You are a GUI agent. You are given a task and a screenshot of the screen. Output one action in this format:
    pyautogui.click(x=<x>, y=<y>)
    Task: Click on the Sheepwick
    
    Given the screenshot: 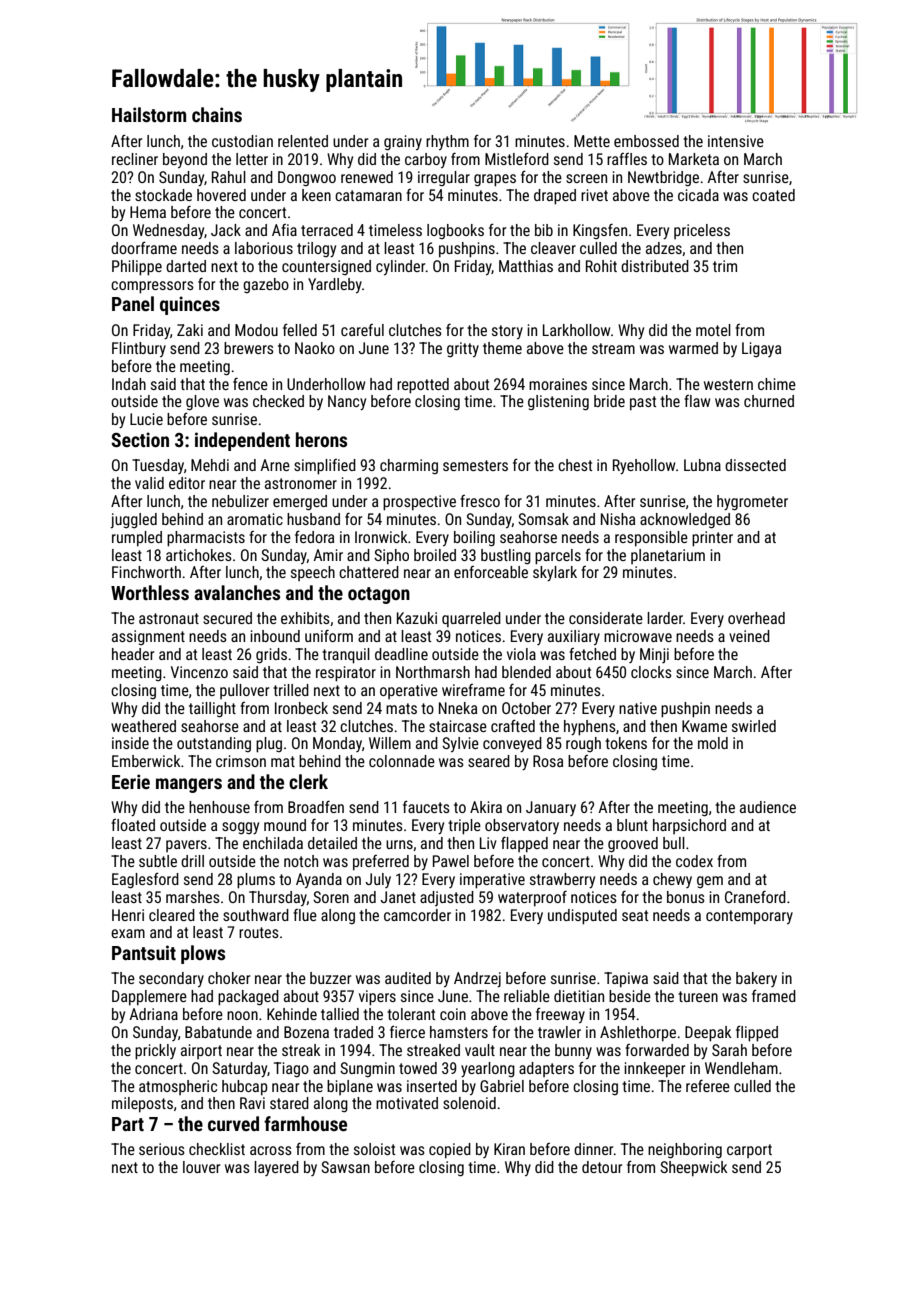 What is the action you would take?
    pyautogui.click(x=694, y=1169)
